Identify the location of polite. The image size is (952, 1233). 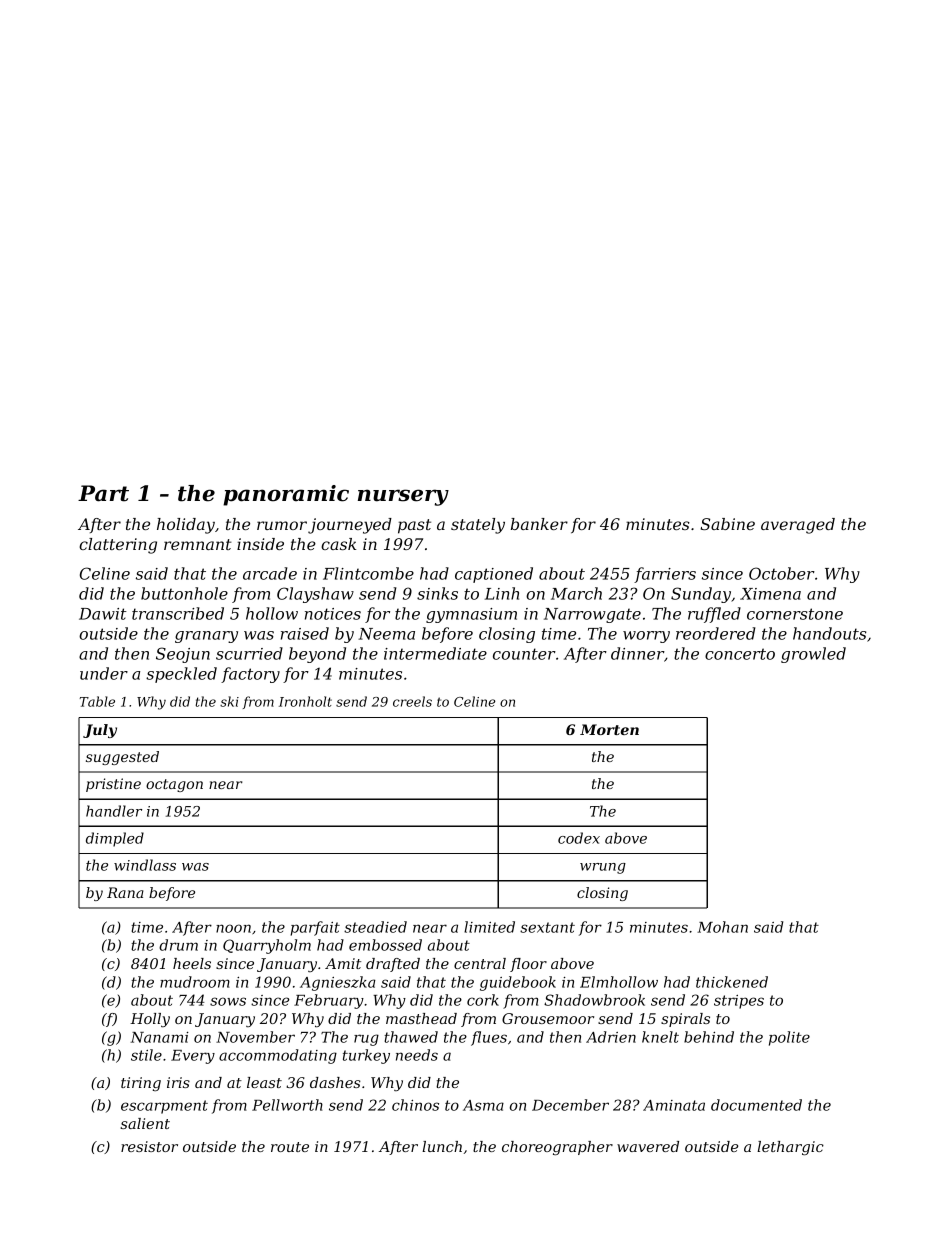
(789, 1038).
